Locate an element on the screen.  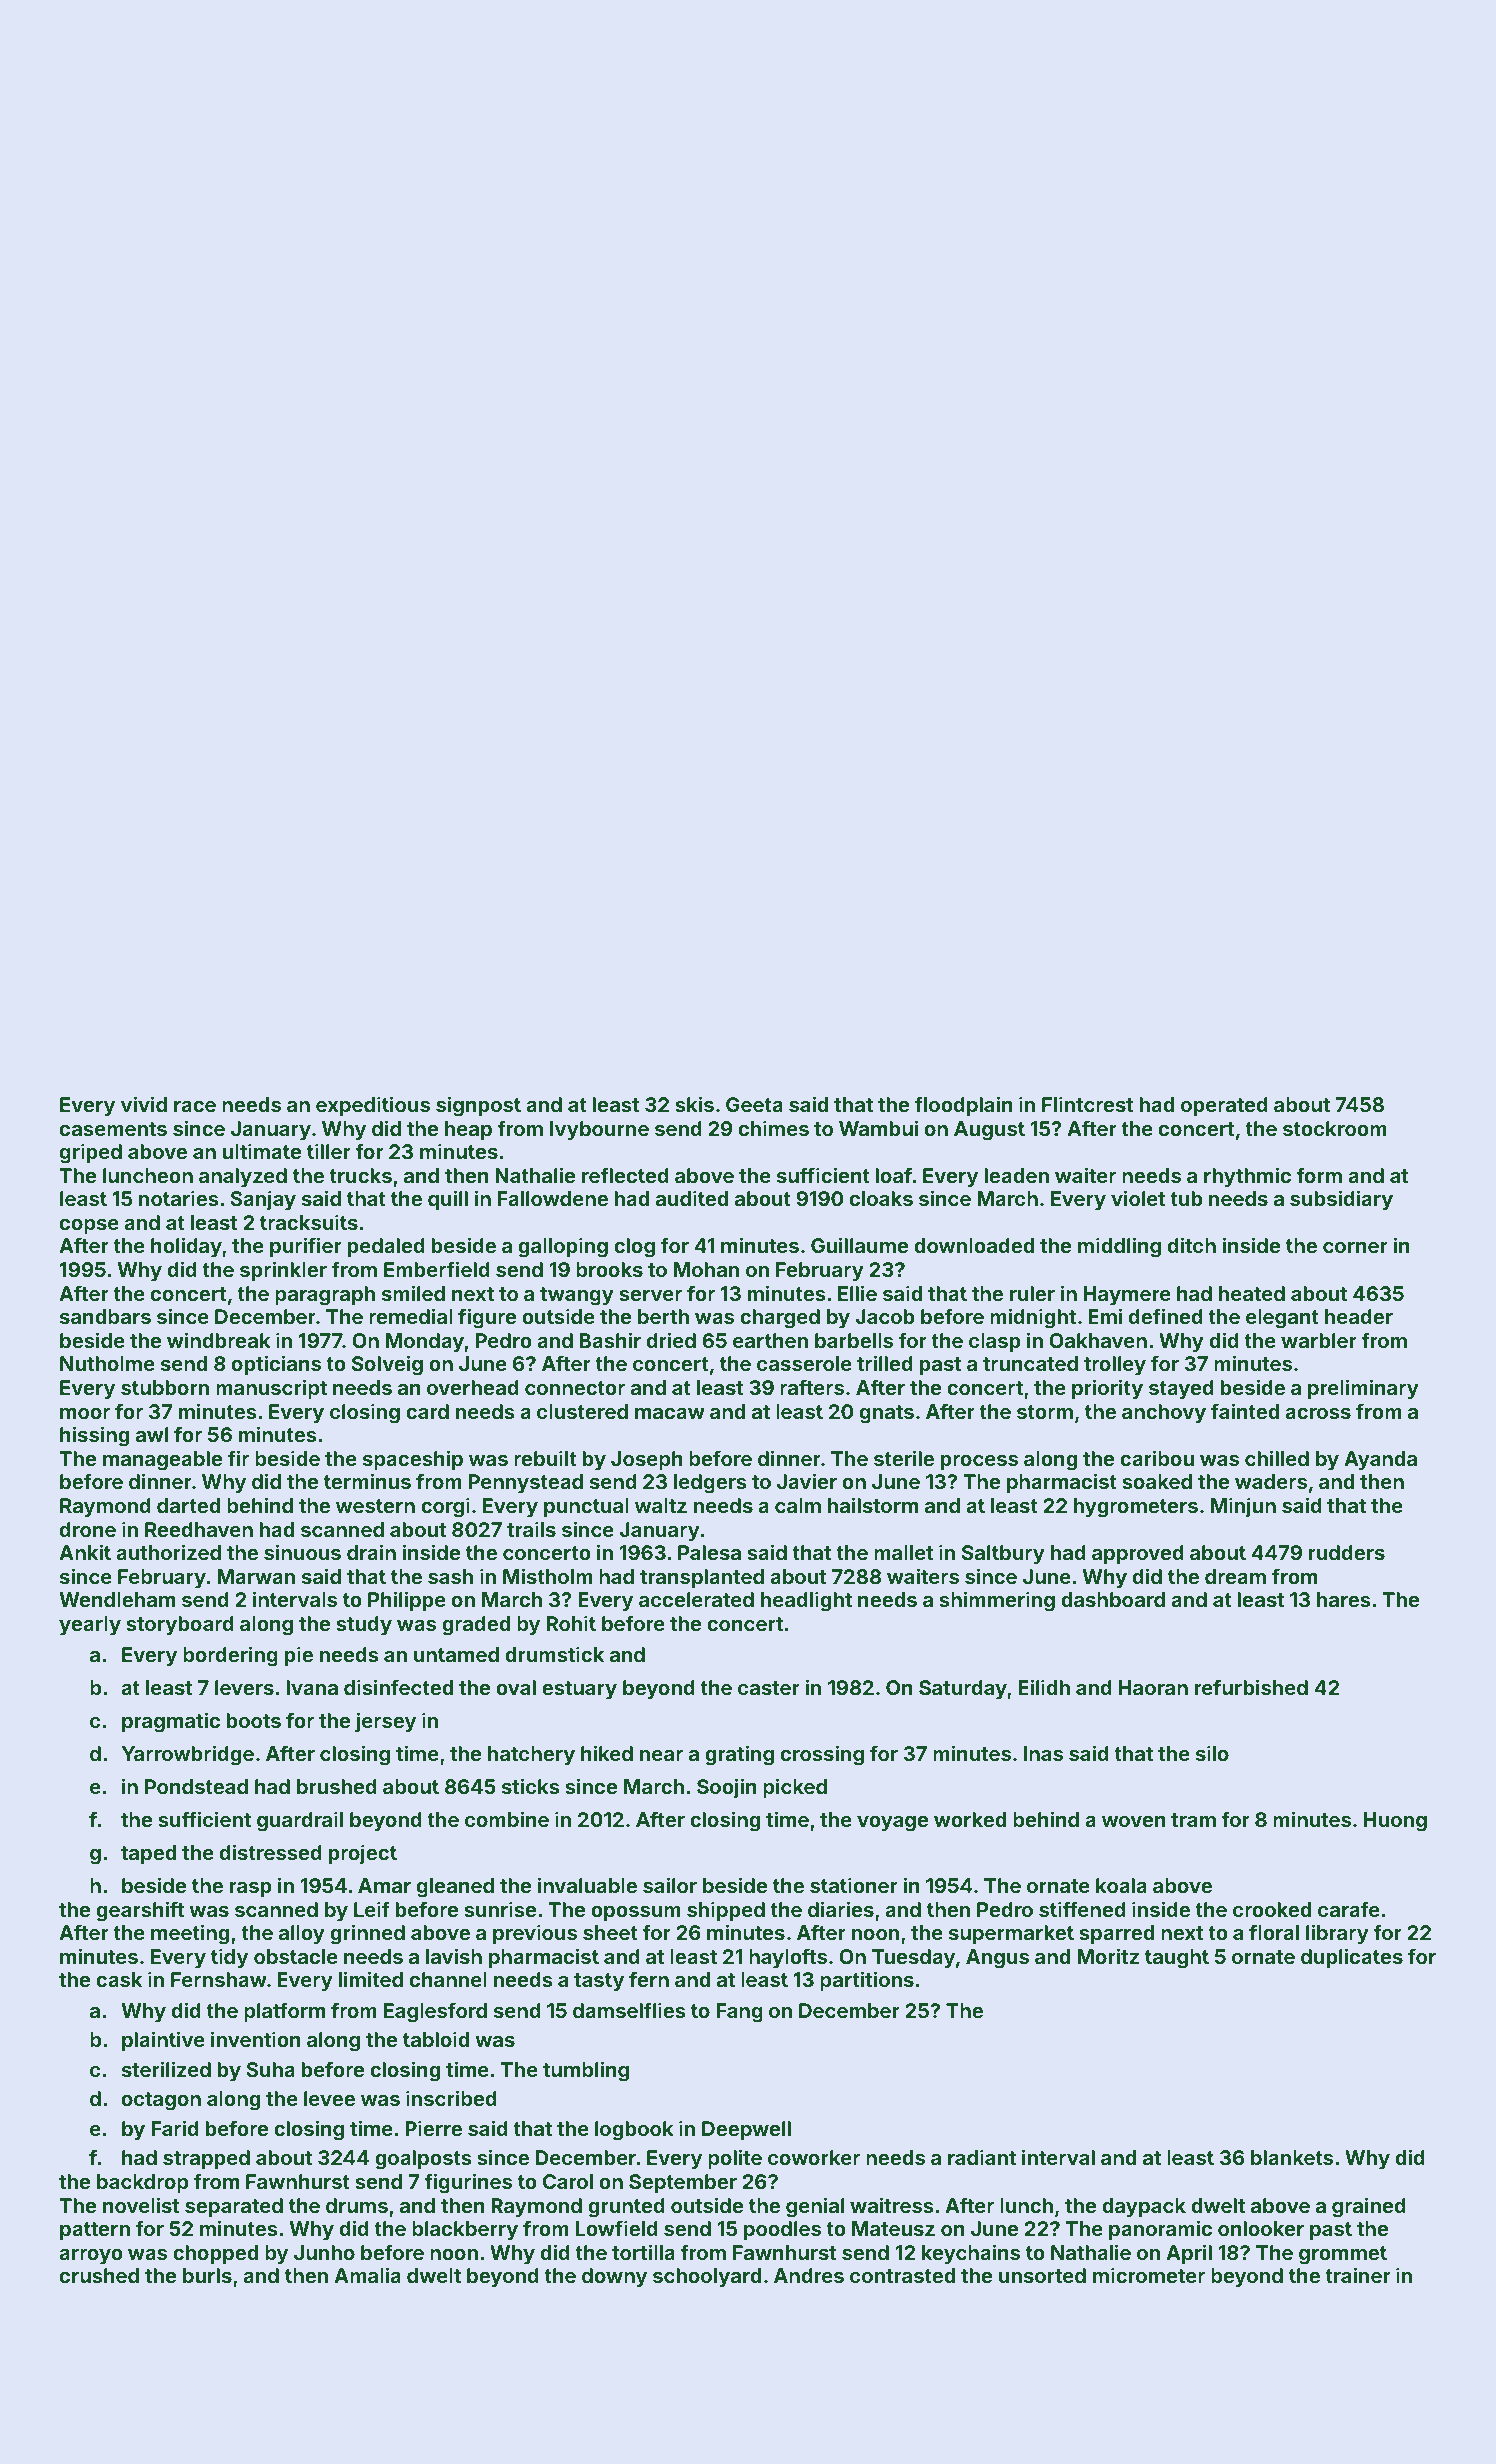
Soojin is located at coordinates (727, 1788).
